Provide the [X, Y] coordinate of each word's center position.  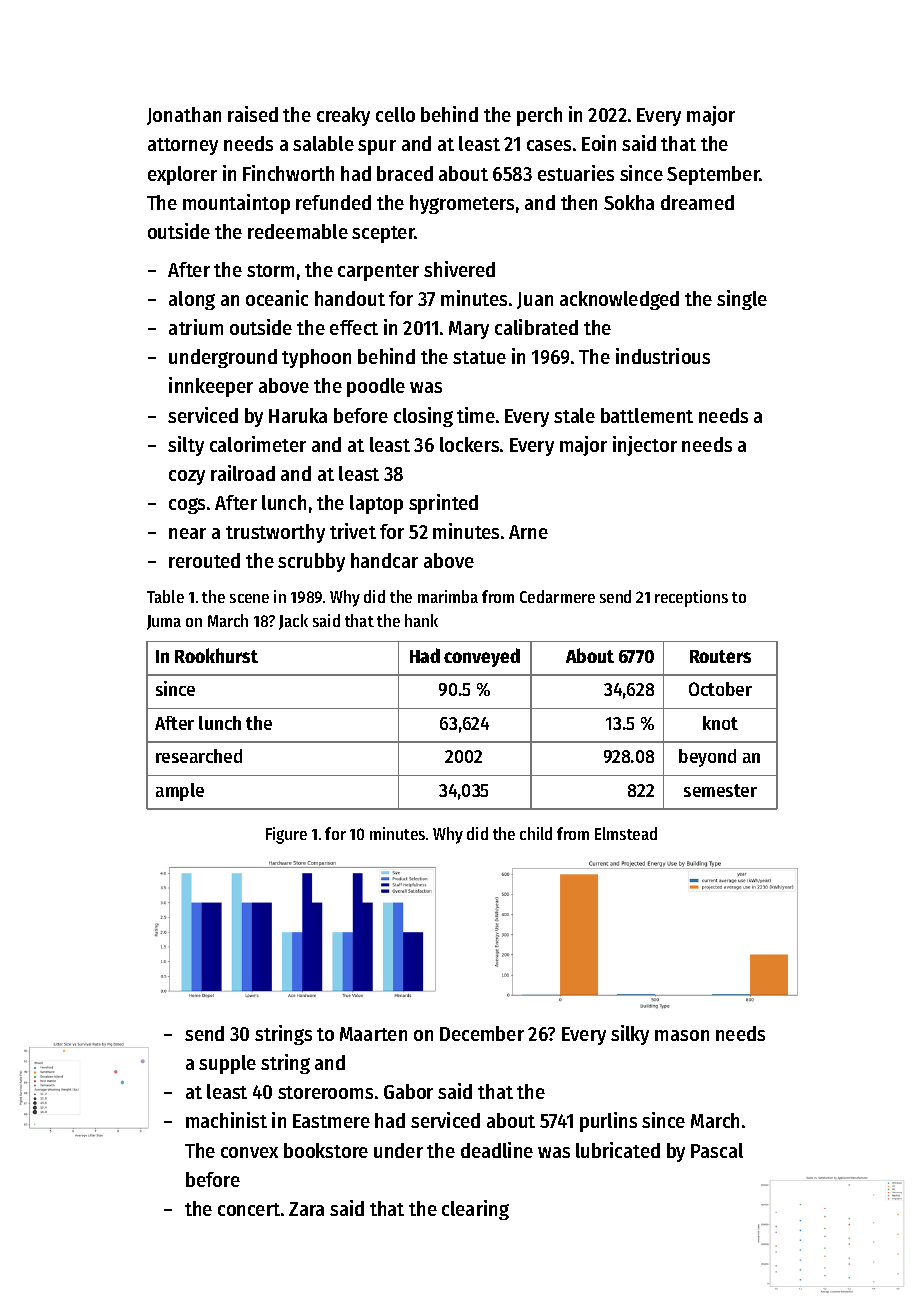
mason [682, 1035]
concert [249, 1209]
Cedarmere [557, 596]
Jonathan [184, 116]
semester [720, 790]
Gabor [408, 1091]
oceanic [277, 298]
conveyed [482, 657]
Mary [469, 330]
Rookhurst [216, 655]
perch [539, 116]
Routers [720, 656]
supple [227, 1064]
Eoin [599, 143]
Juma [164, 622]
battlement [647, 415]
